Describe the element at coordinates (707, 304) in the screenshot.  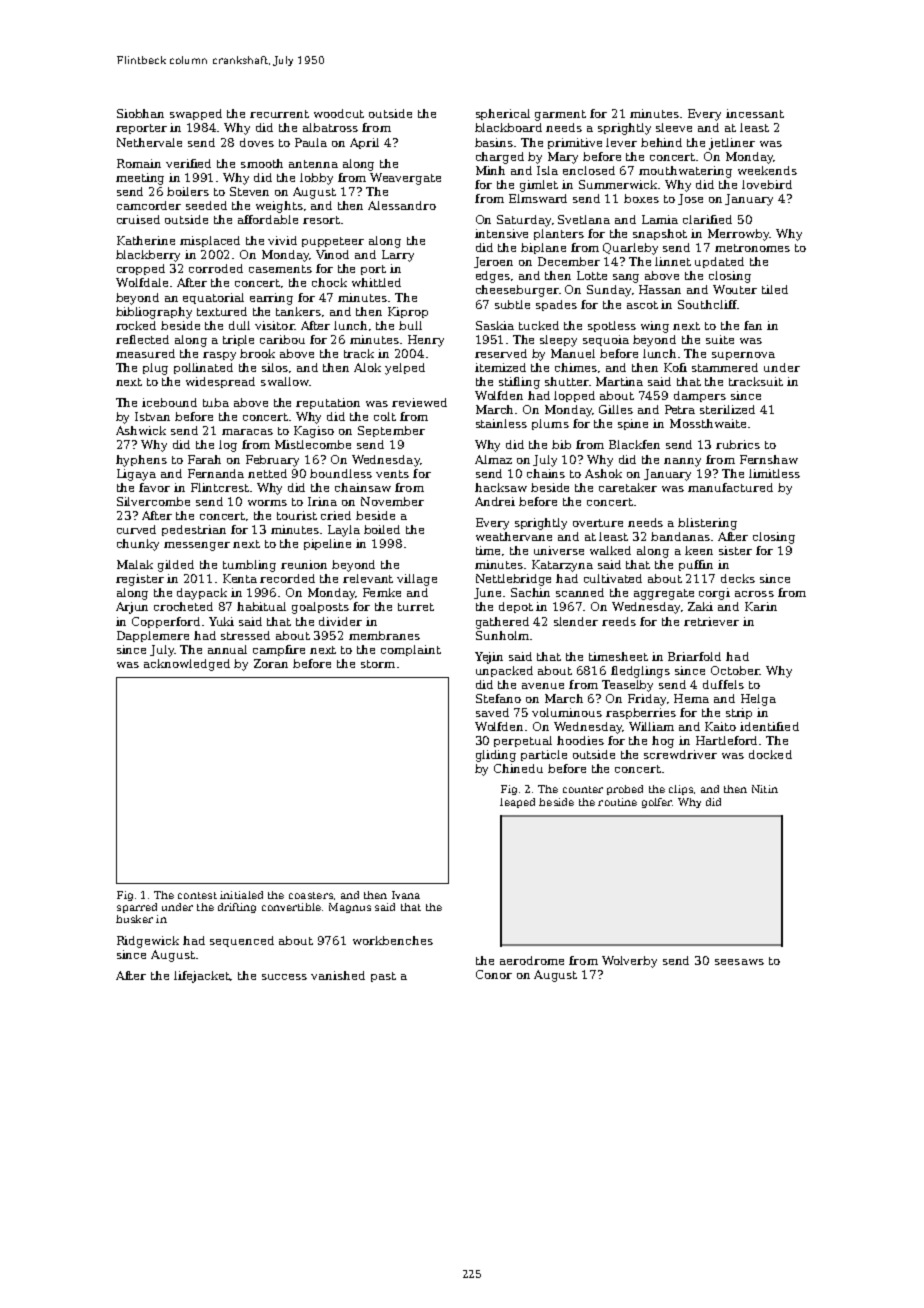
I see `Southcliff` at that location.
